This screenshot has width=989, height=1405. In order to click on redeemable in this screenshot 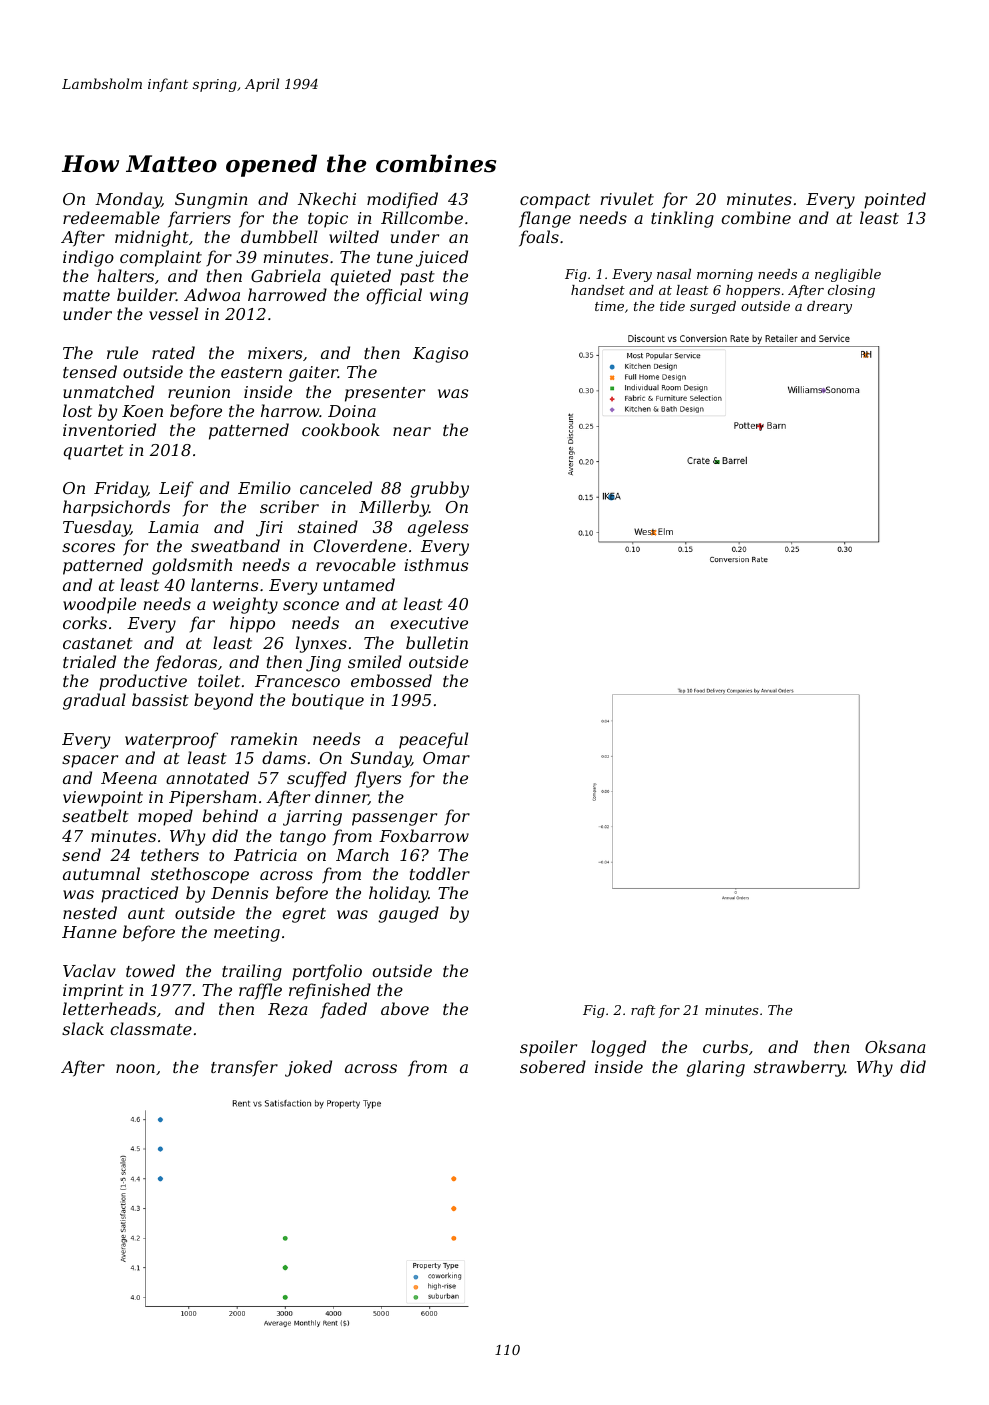, I will do `click(111, 217)`.
